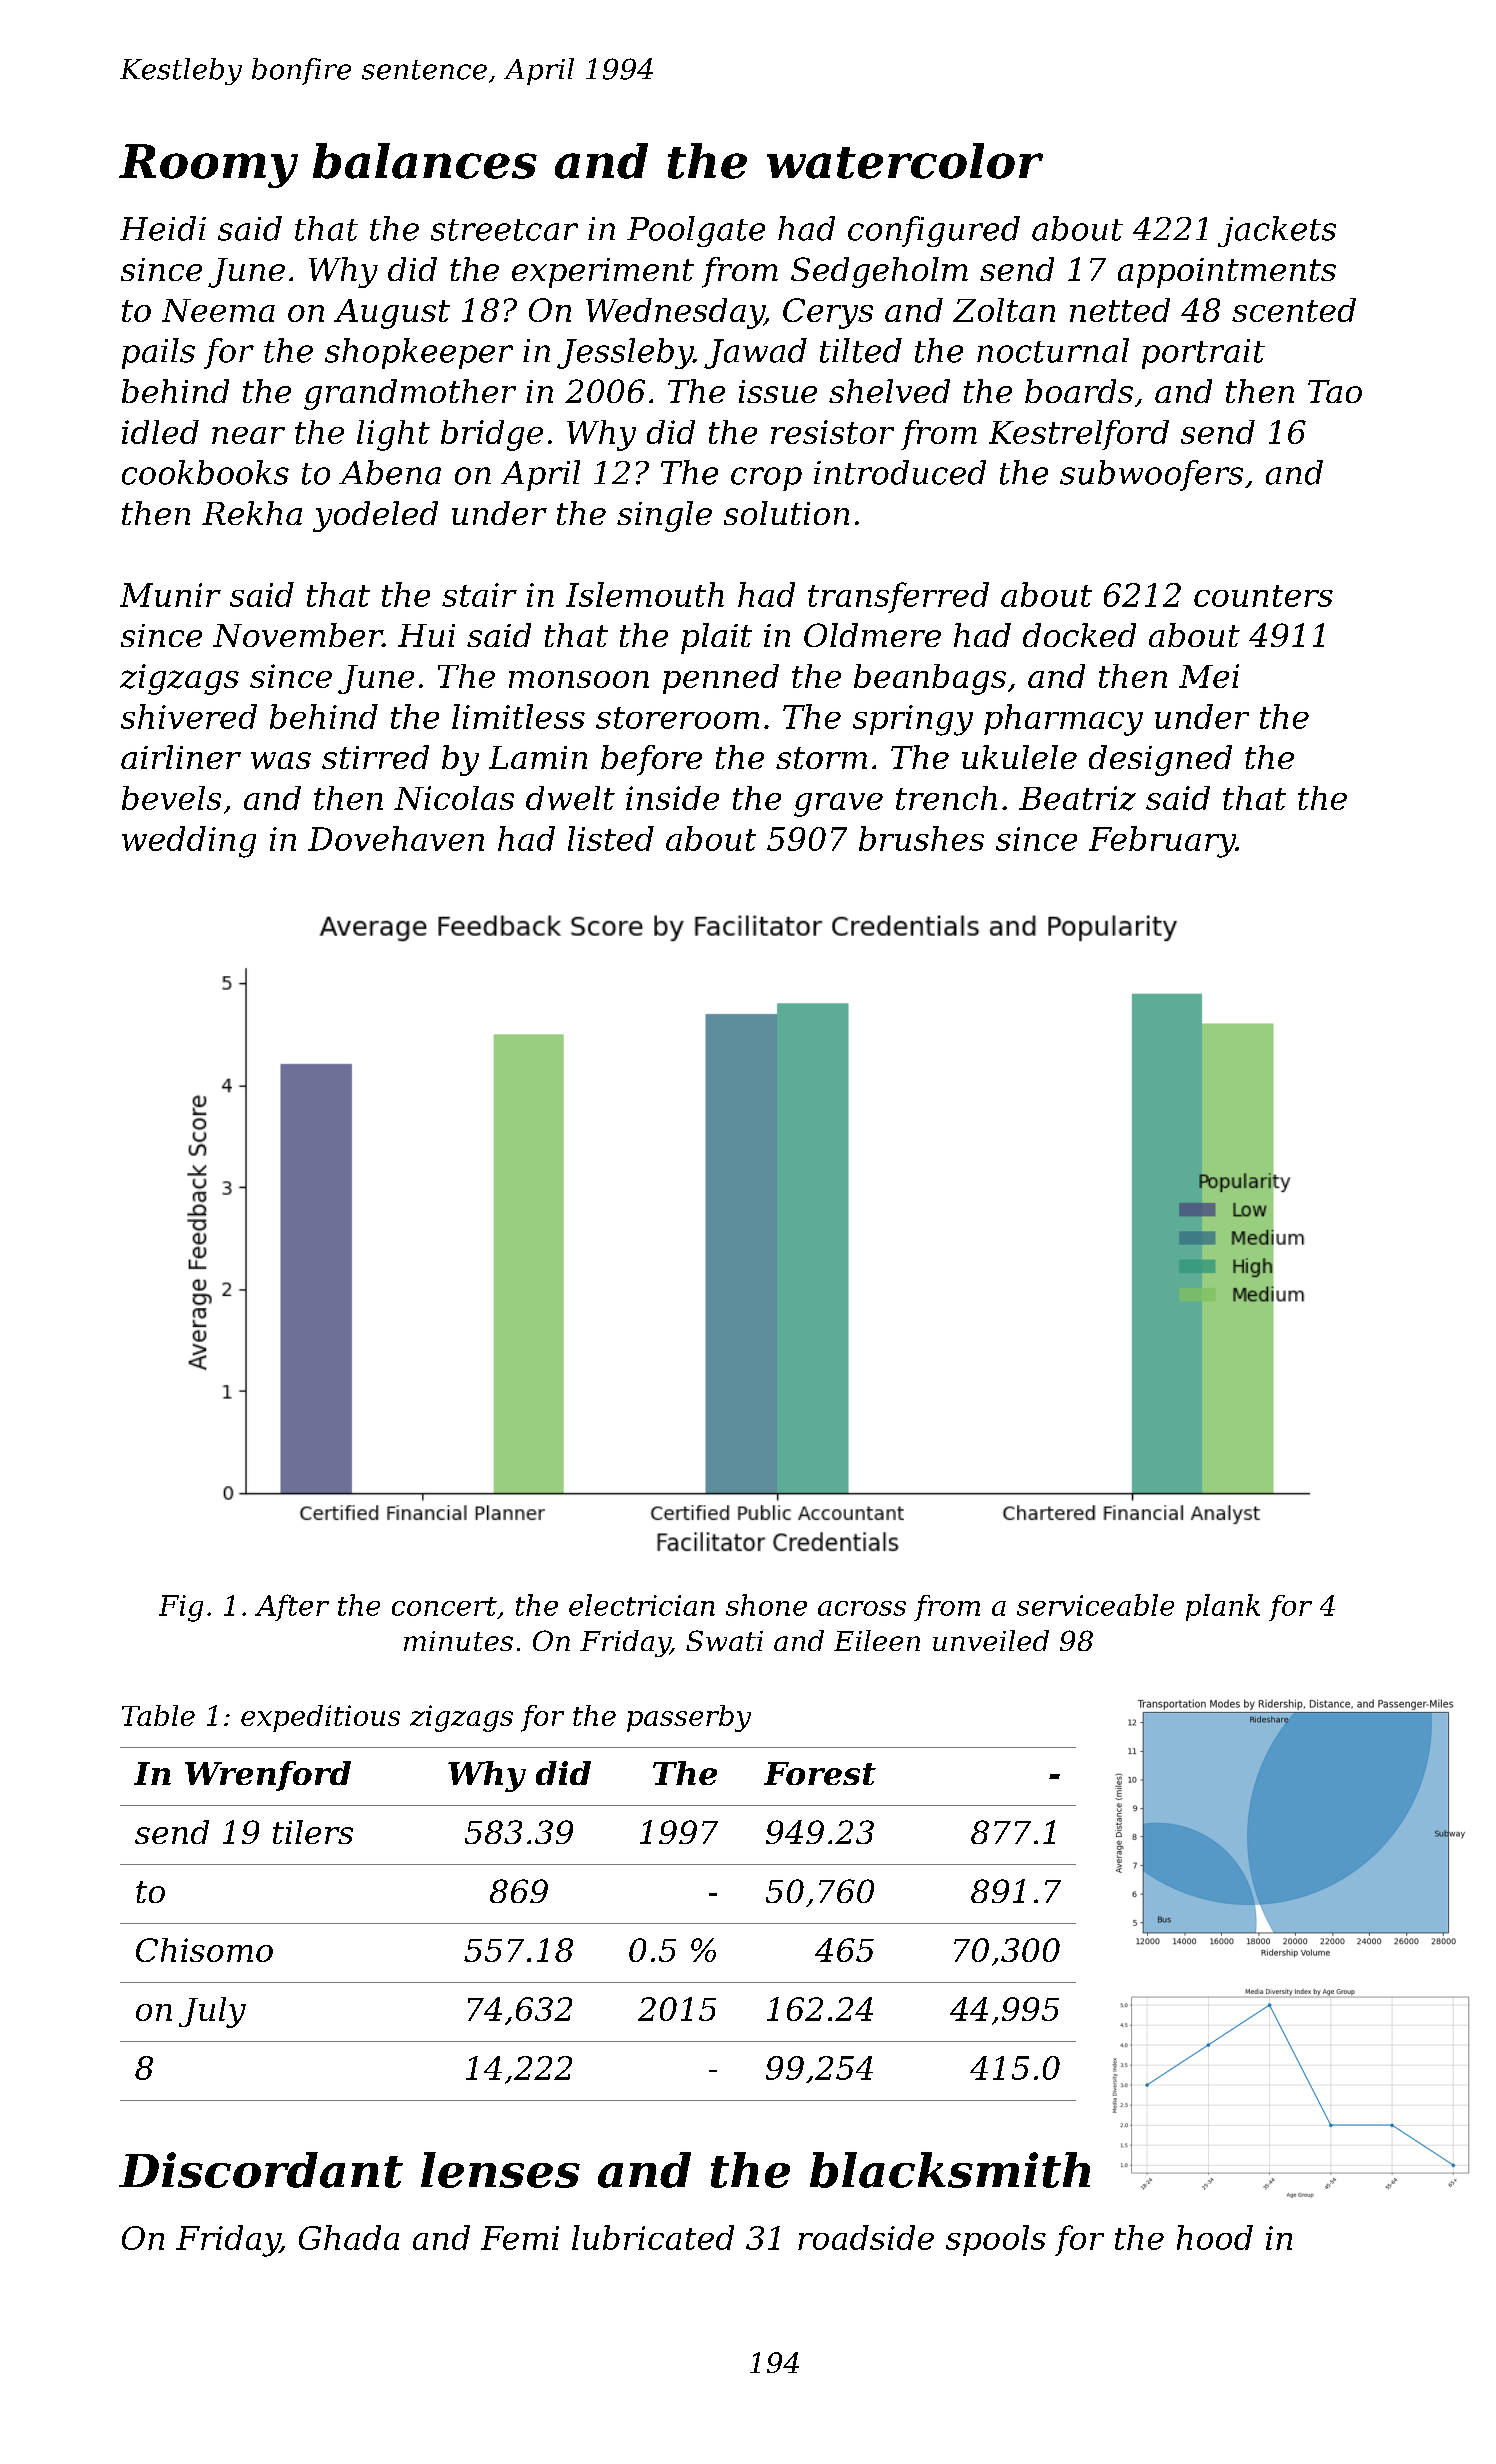  Describe the element at coordinates (1077, 798) in the image. I see `Beatriz` at that location.
